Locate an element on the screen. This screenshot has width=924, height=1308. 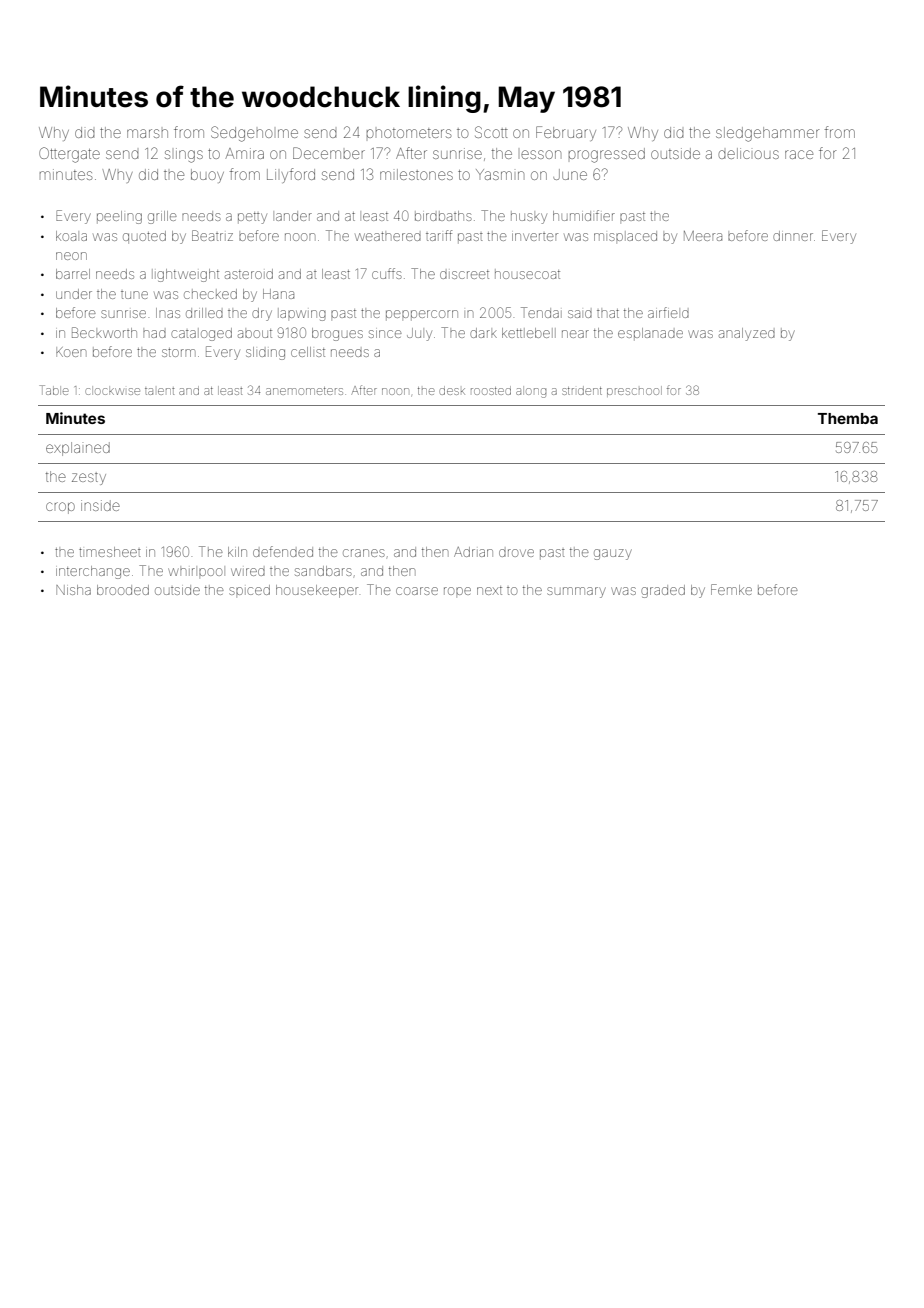
Femke is located at coordinates (731, 589).
